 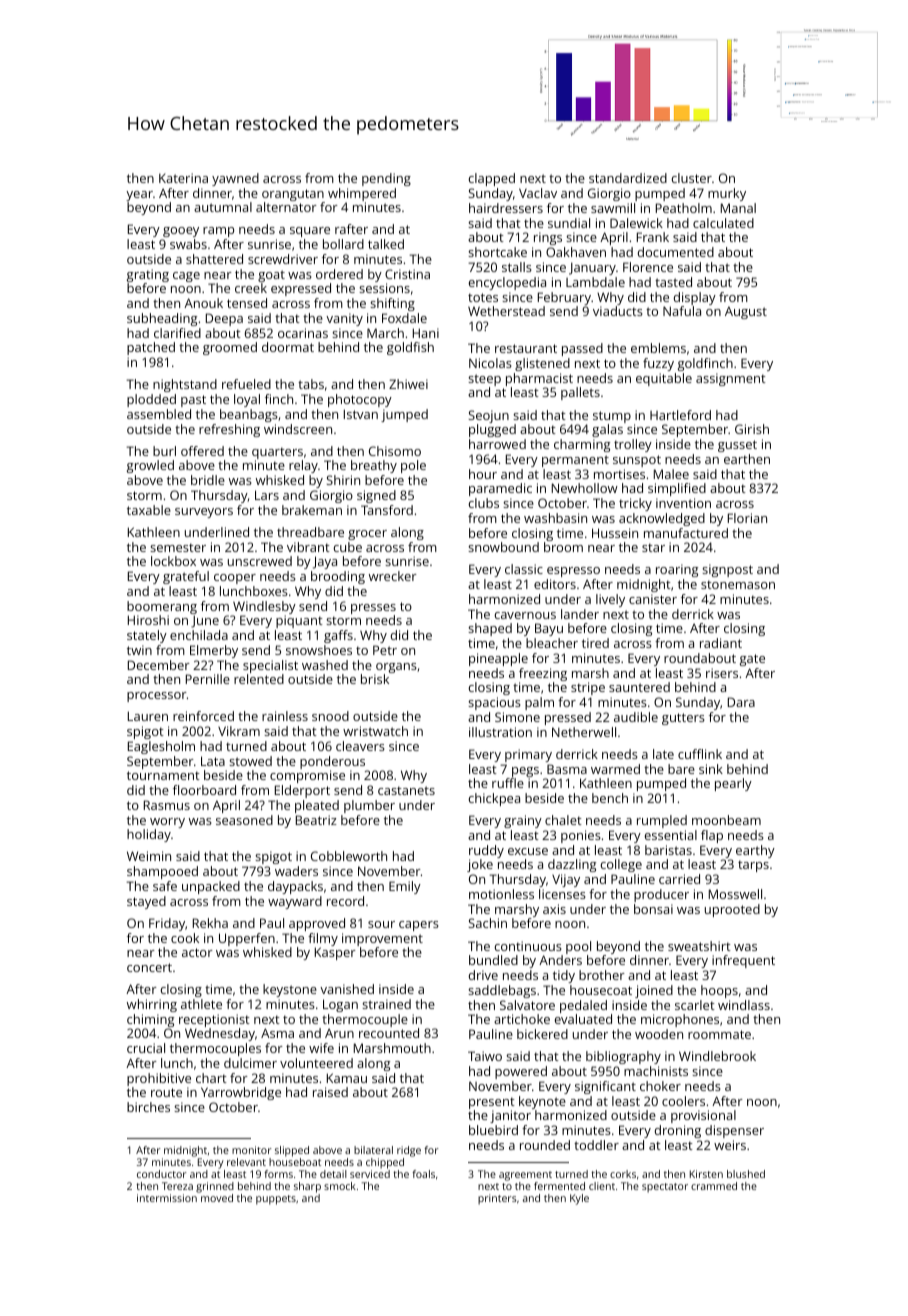 What do you see at coordinates (665, 1188) in the screenshot?
I see `spectator` at bounding box center [665, 1188].
